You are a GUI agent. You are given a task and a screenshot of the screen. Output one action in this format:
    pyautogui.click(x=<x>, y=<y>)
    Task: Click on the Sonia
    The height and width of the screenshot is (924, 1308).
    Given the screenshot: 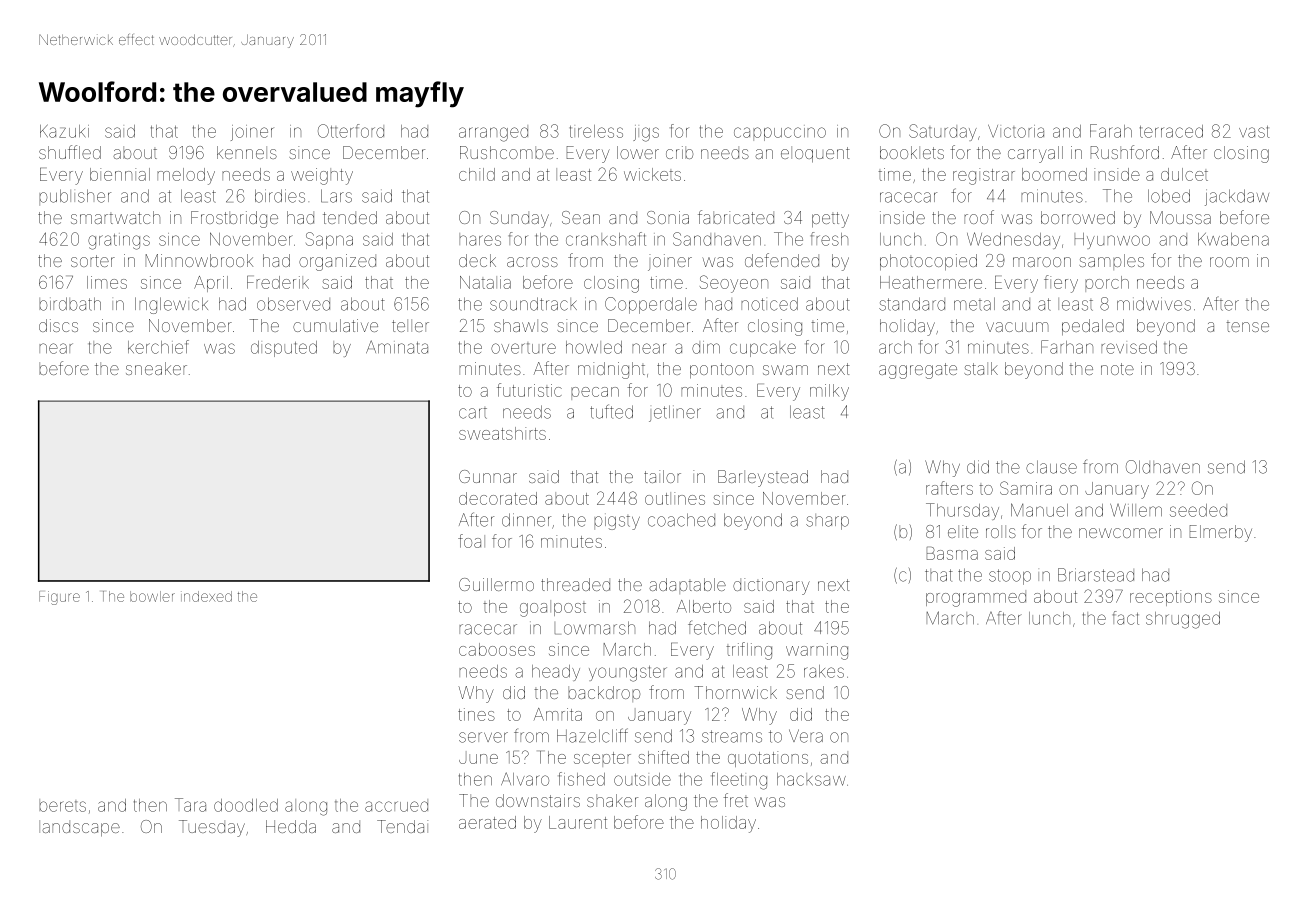 What is the action you would take?
    pyautogui.click(x=668, y=217)
